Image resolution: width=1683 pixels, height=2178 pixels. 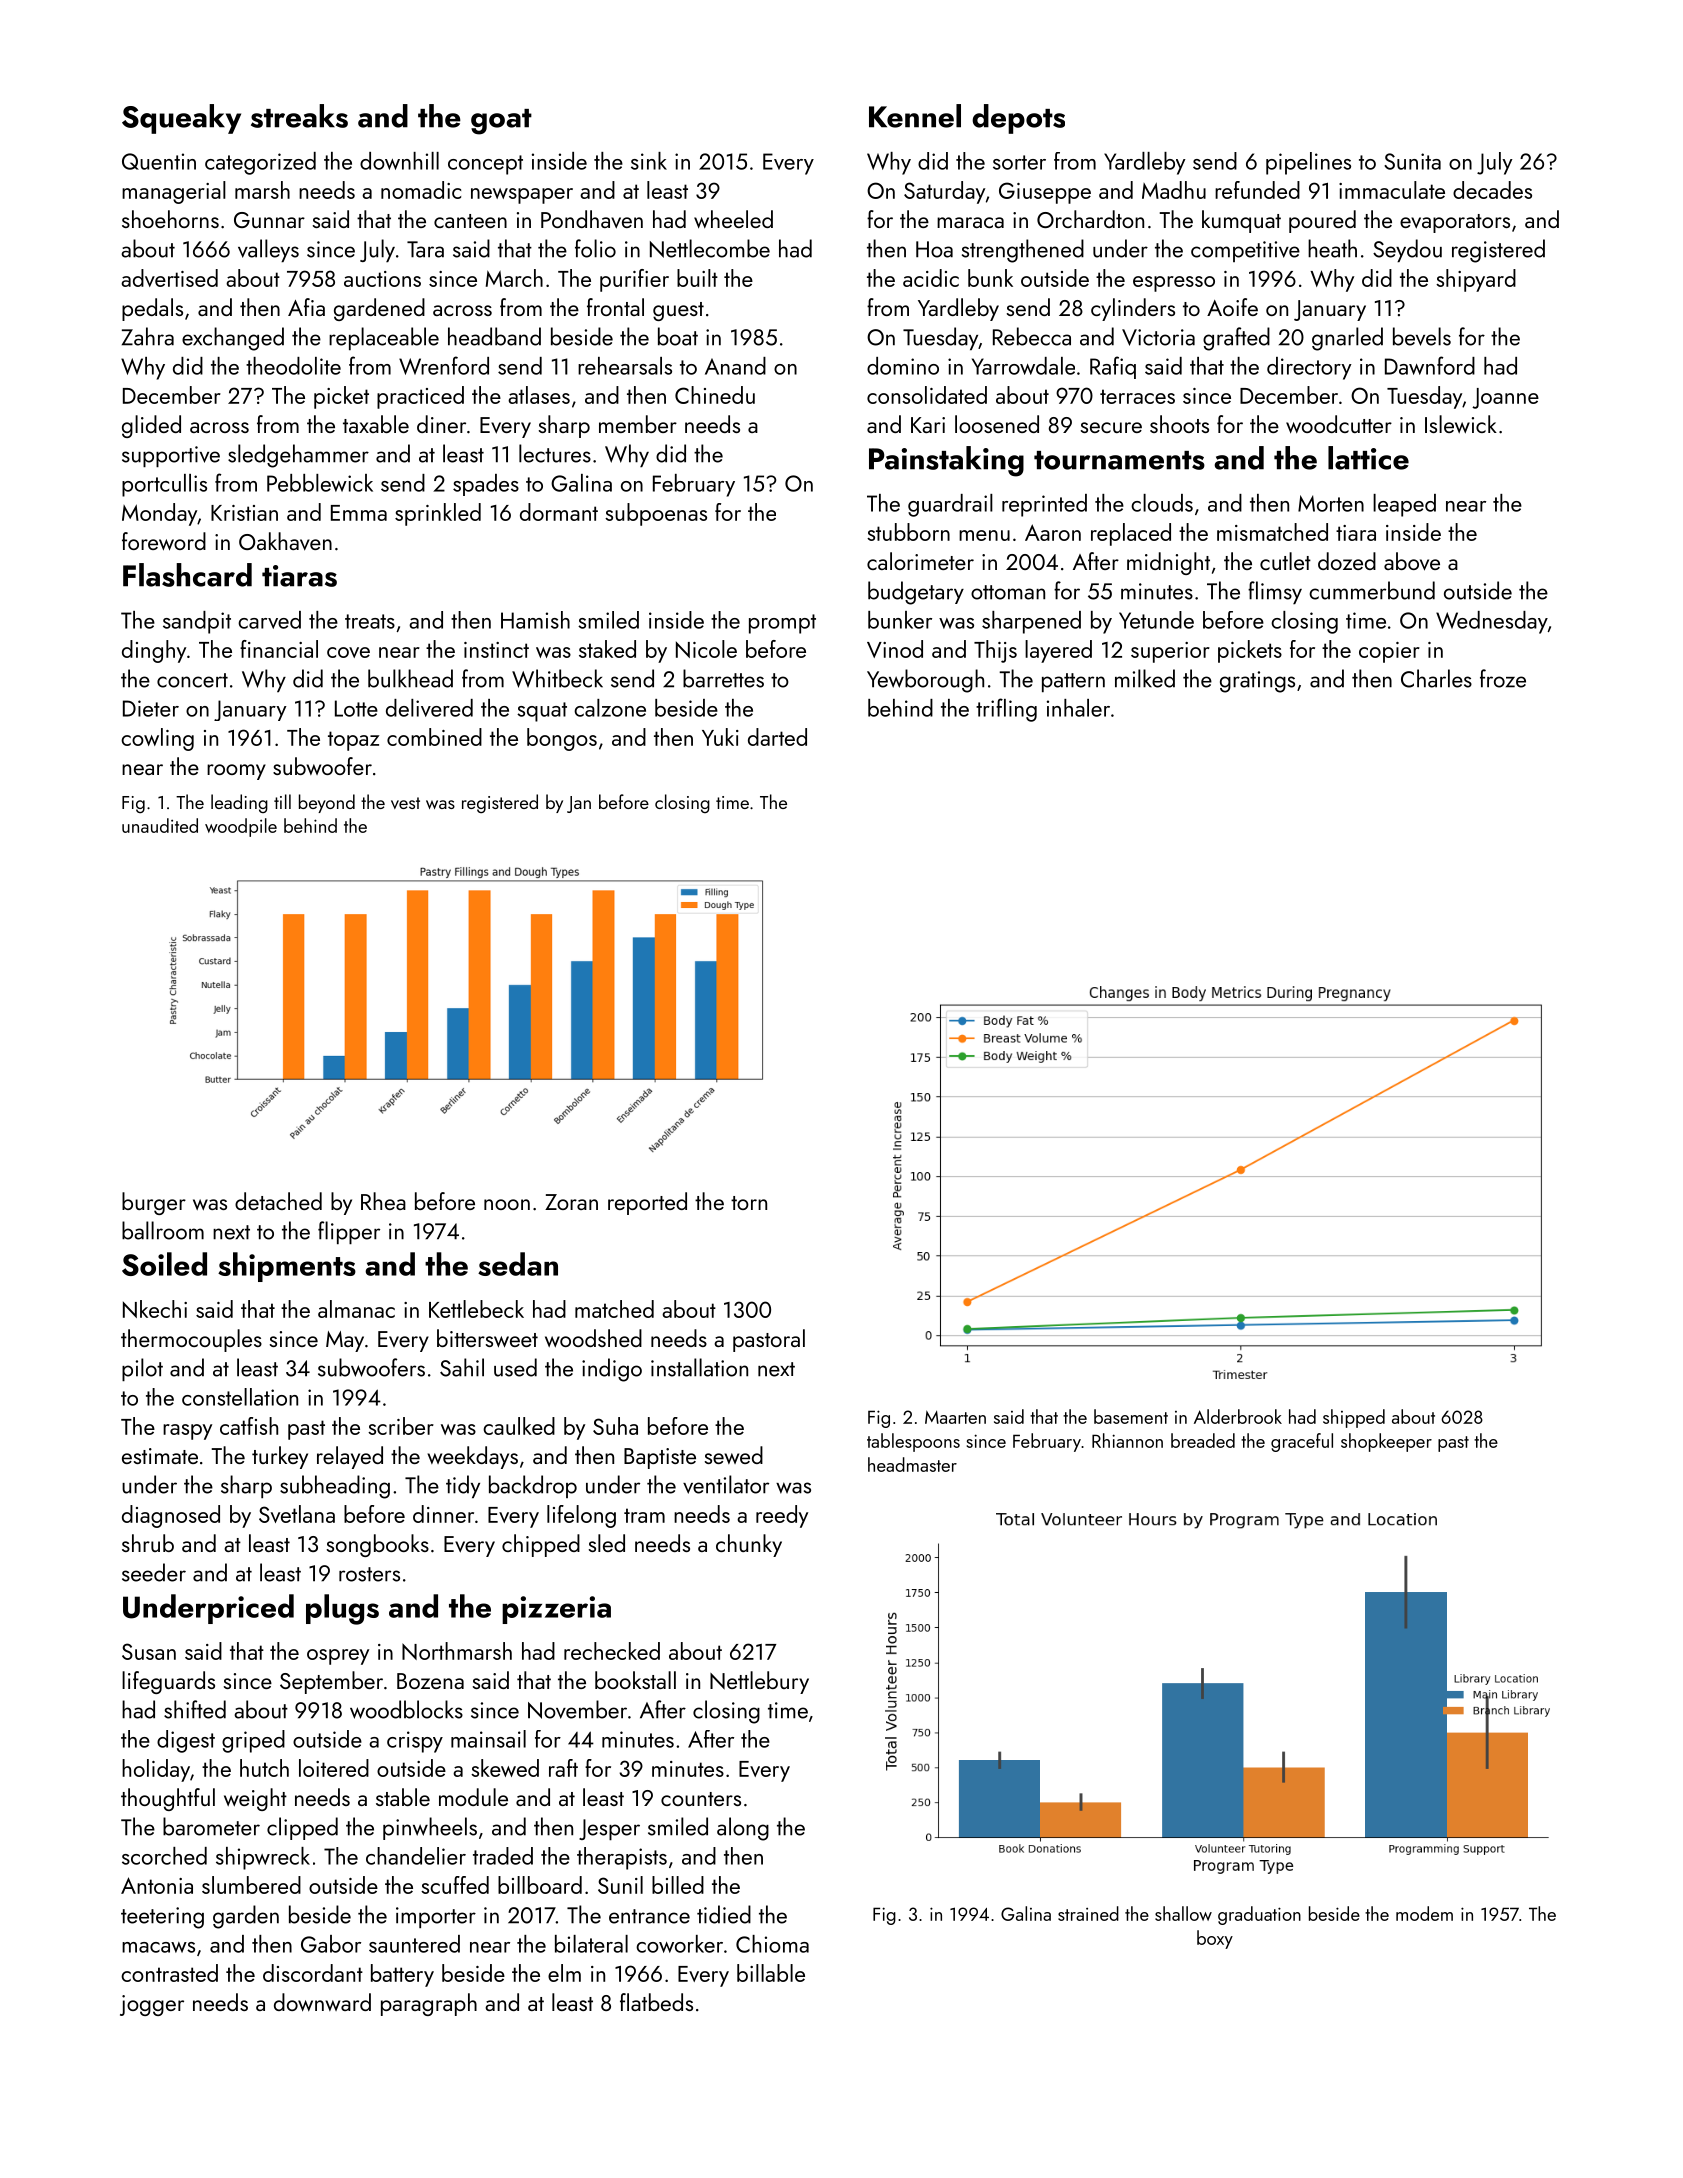 I want to click on rosters, so click(x=369, y=1574).
